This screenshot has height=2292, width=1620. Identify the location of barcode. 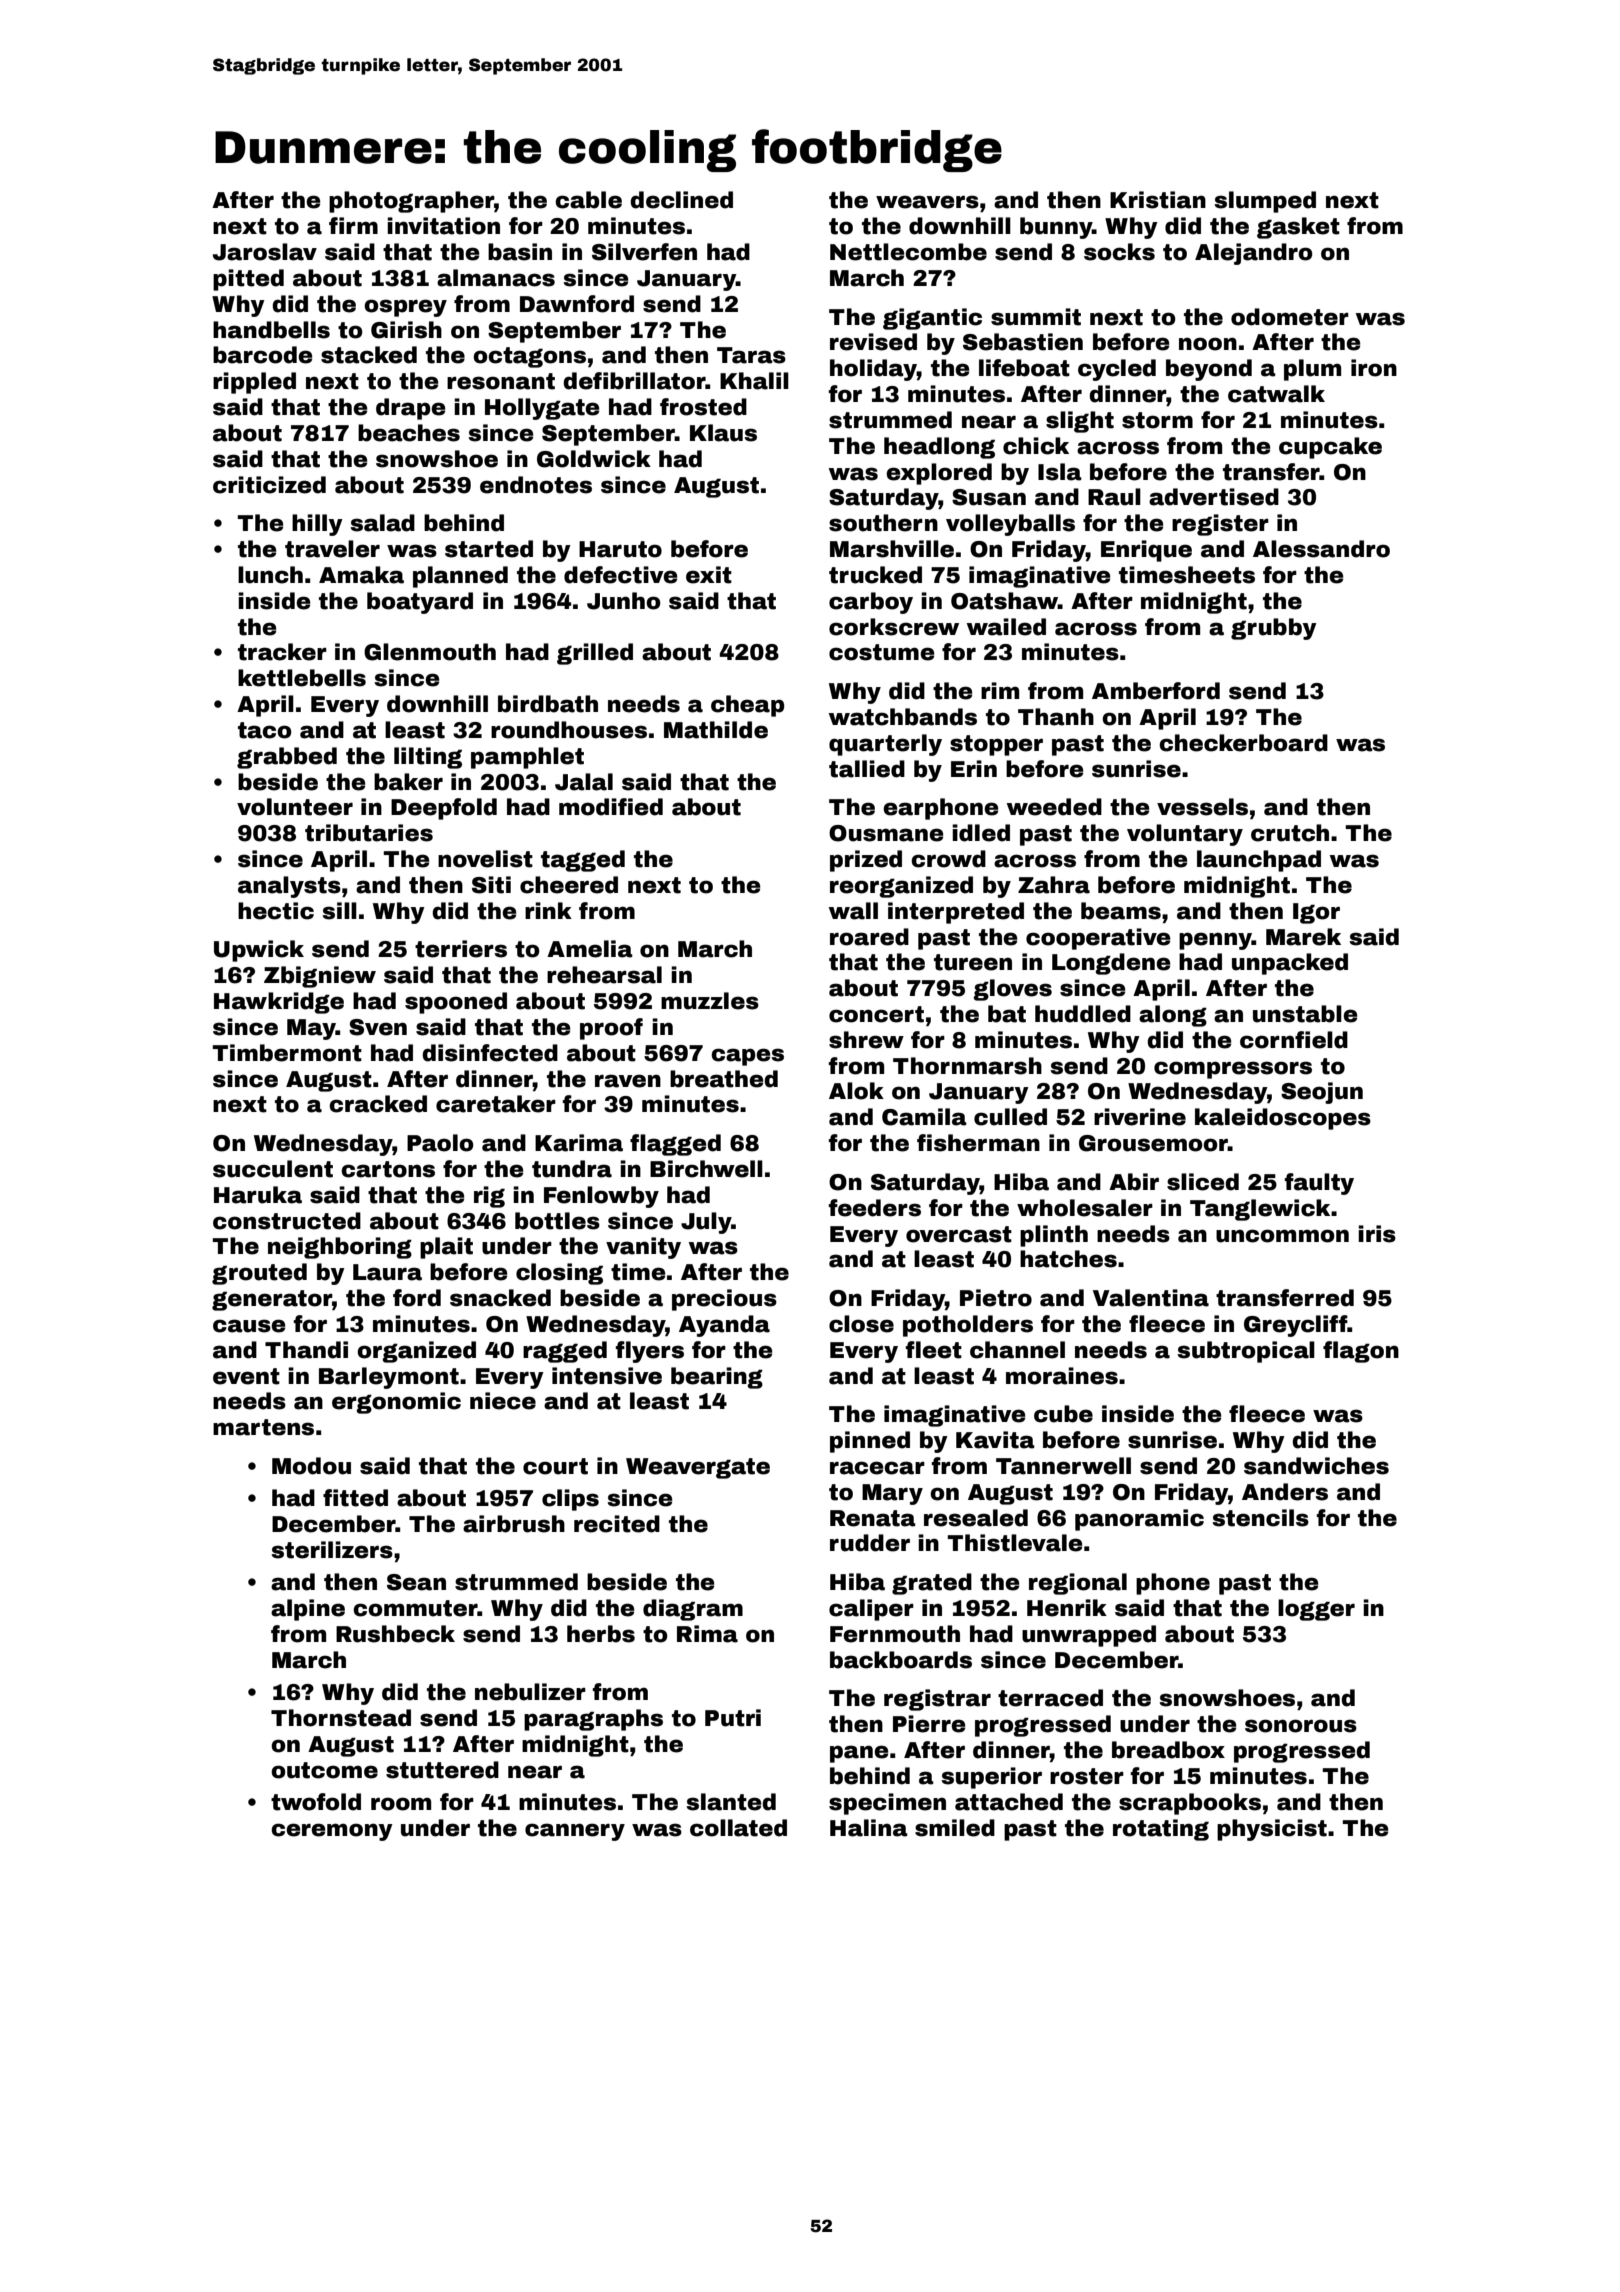
(263, 355).
